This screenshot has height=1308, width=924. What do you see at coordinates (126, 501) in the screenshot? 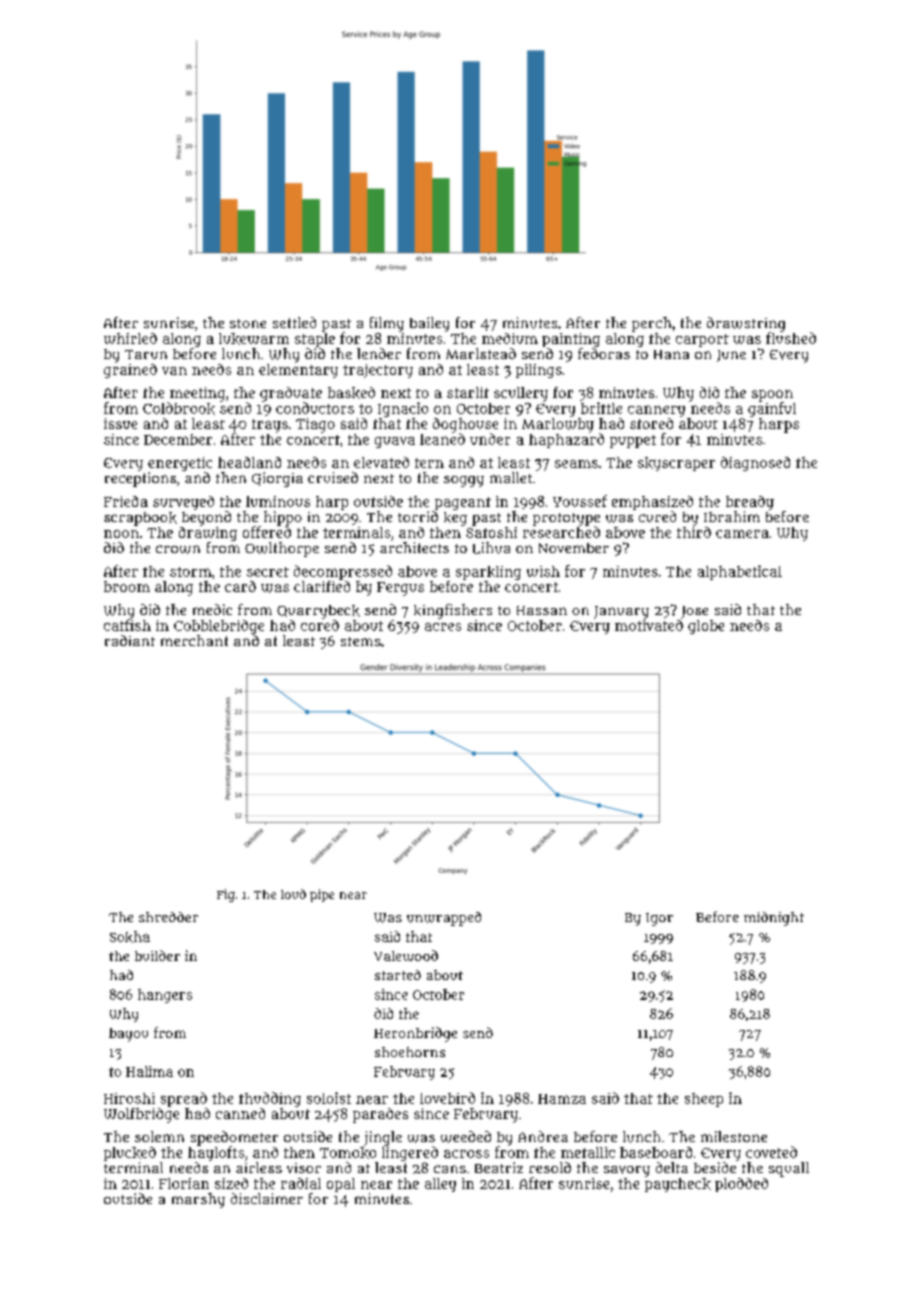
I see `Frieda` at bounding box center [126, 501].
